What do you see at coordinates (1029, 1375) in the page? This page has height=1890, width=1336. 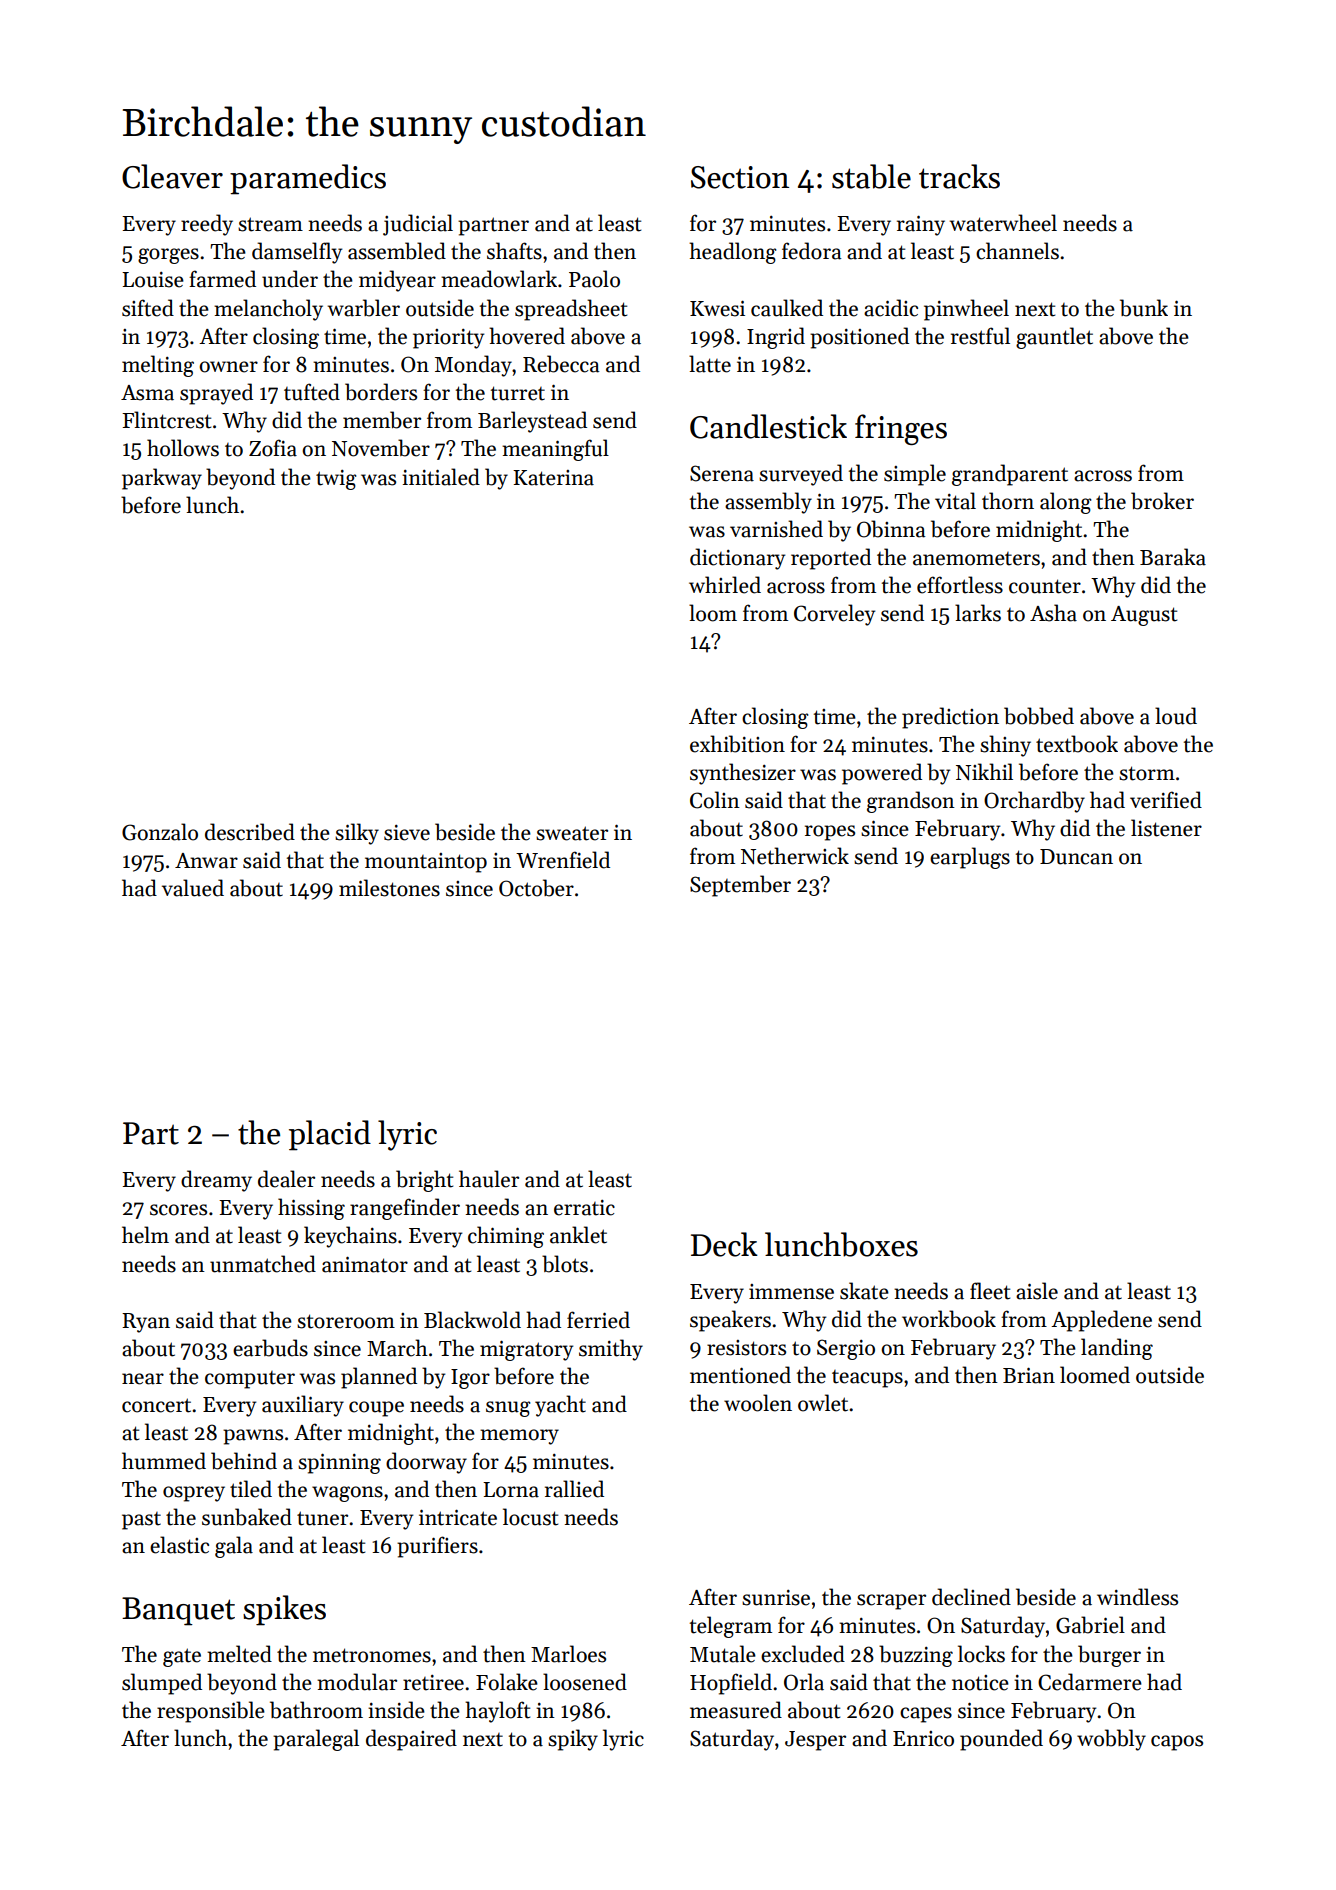 I see `Brian` at bounding box center [1029, 1375].
